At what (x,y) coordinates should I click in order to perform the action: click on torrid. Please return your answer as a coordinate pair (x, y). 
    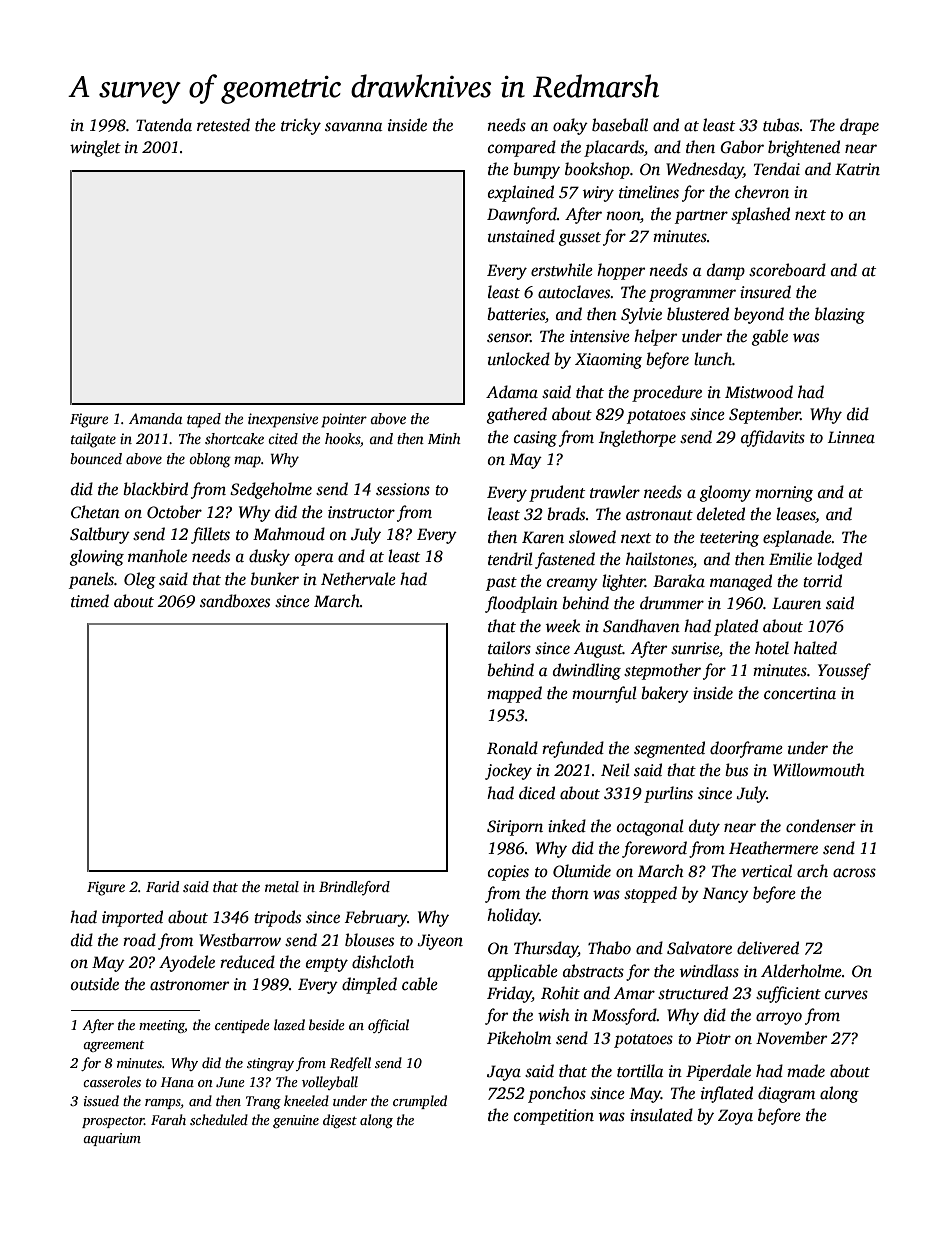
    Looking at the image, I should click on (822, 581).
